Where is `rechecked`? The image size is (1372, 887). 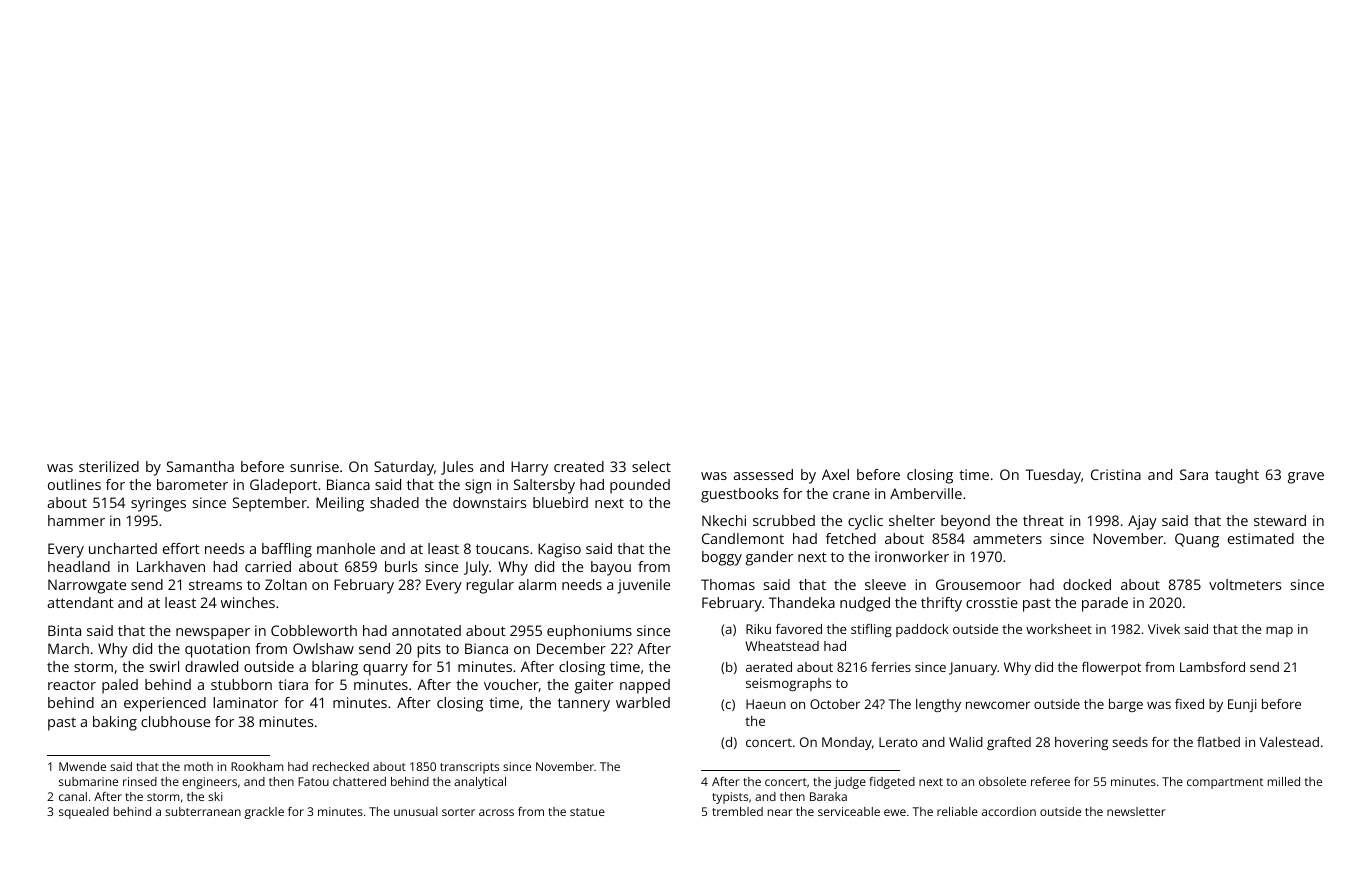
rechecked is located at coordinates (341, 766).
